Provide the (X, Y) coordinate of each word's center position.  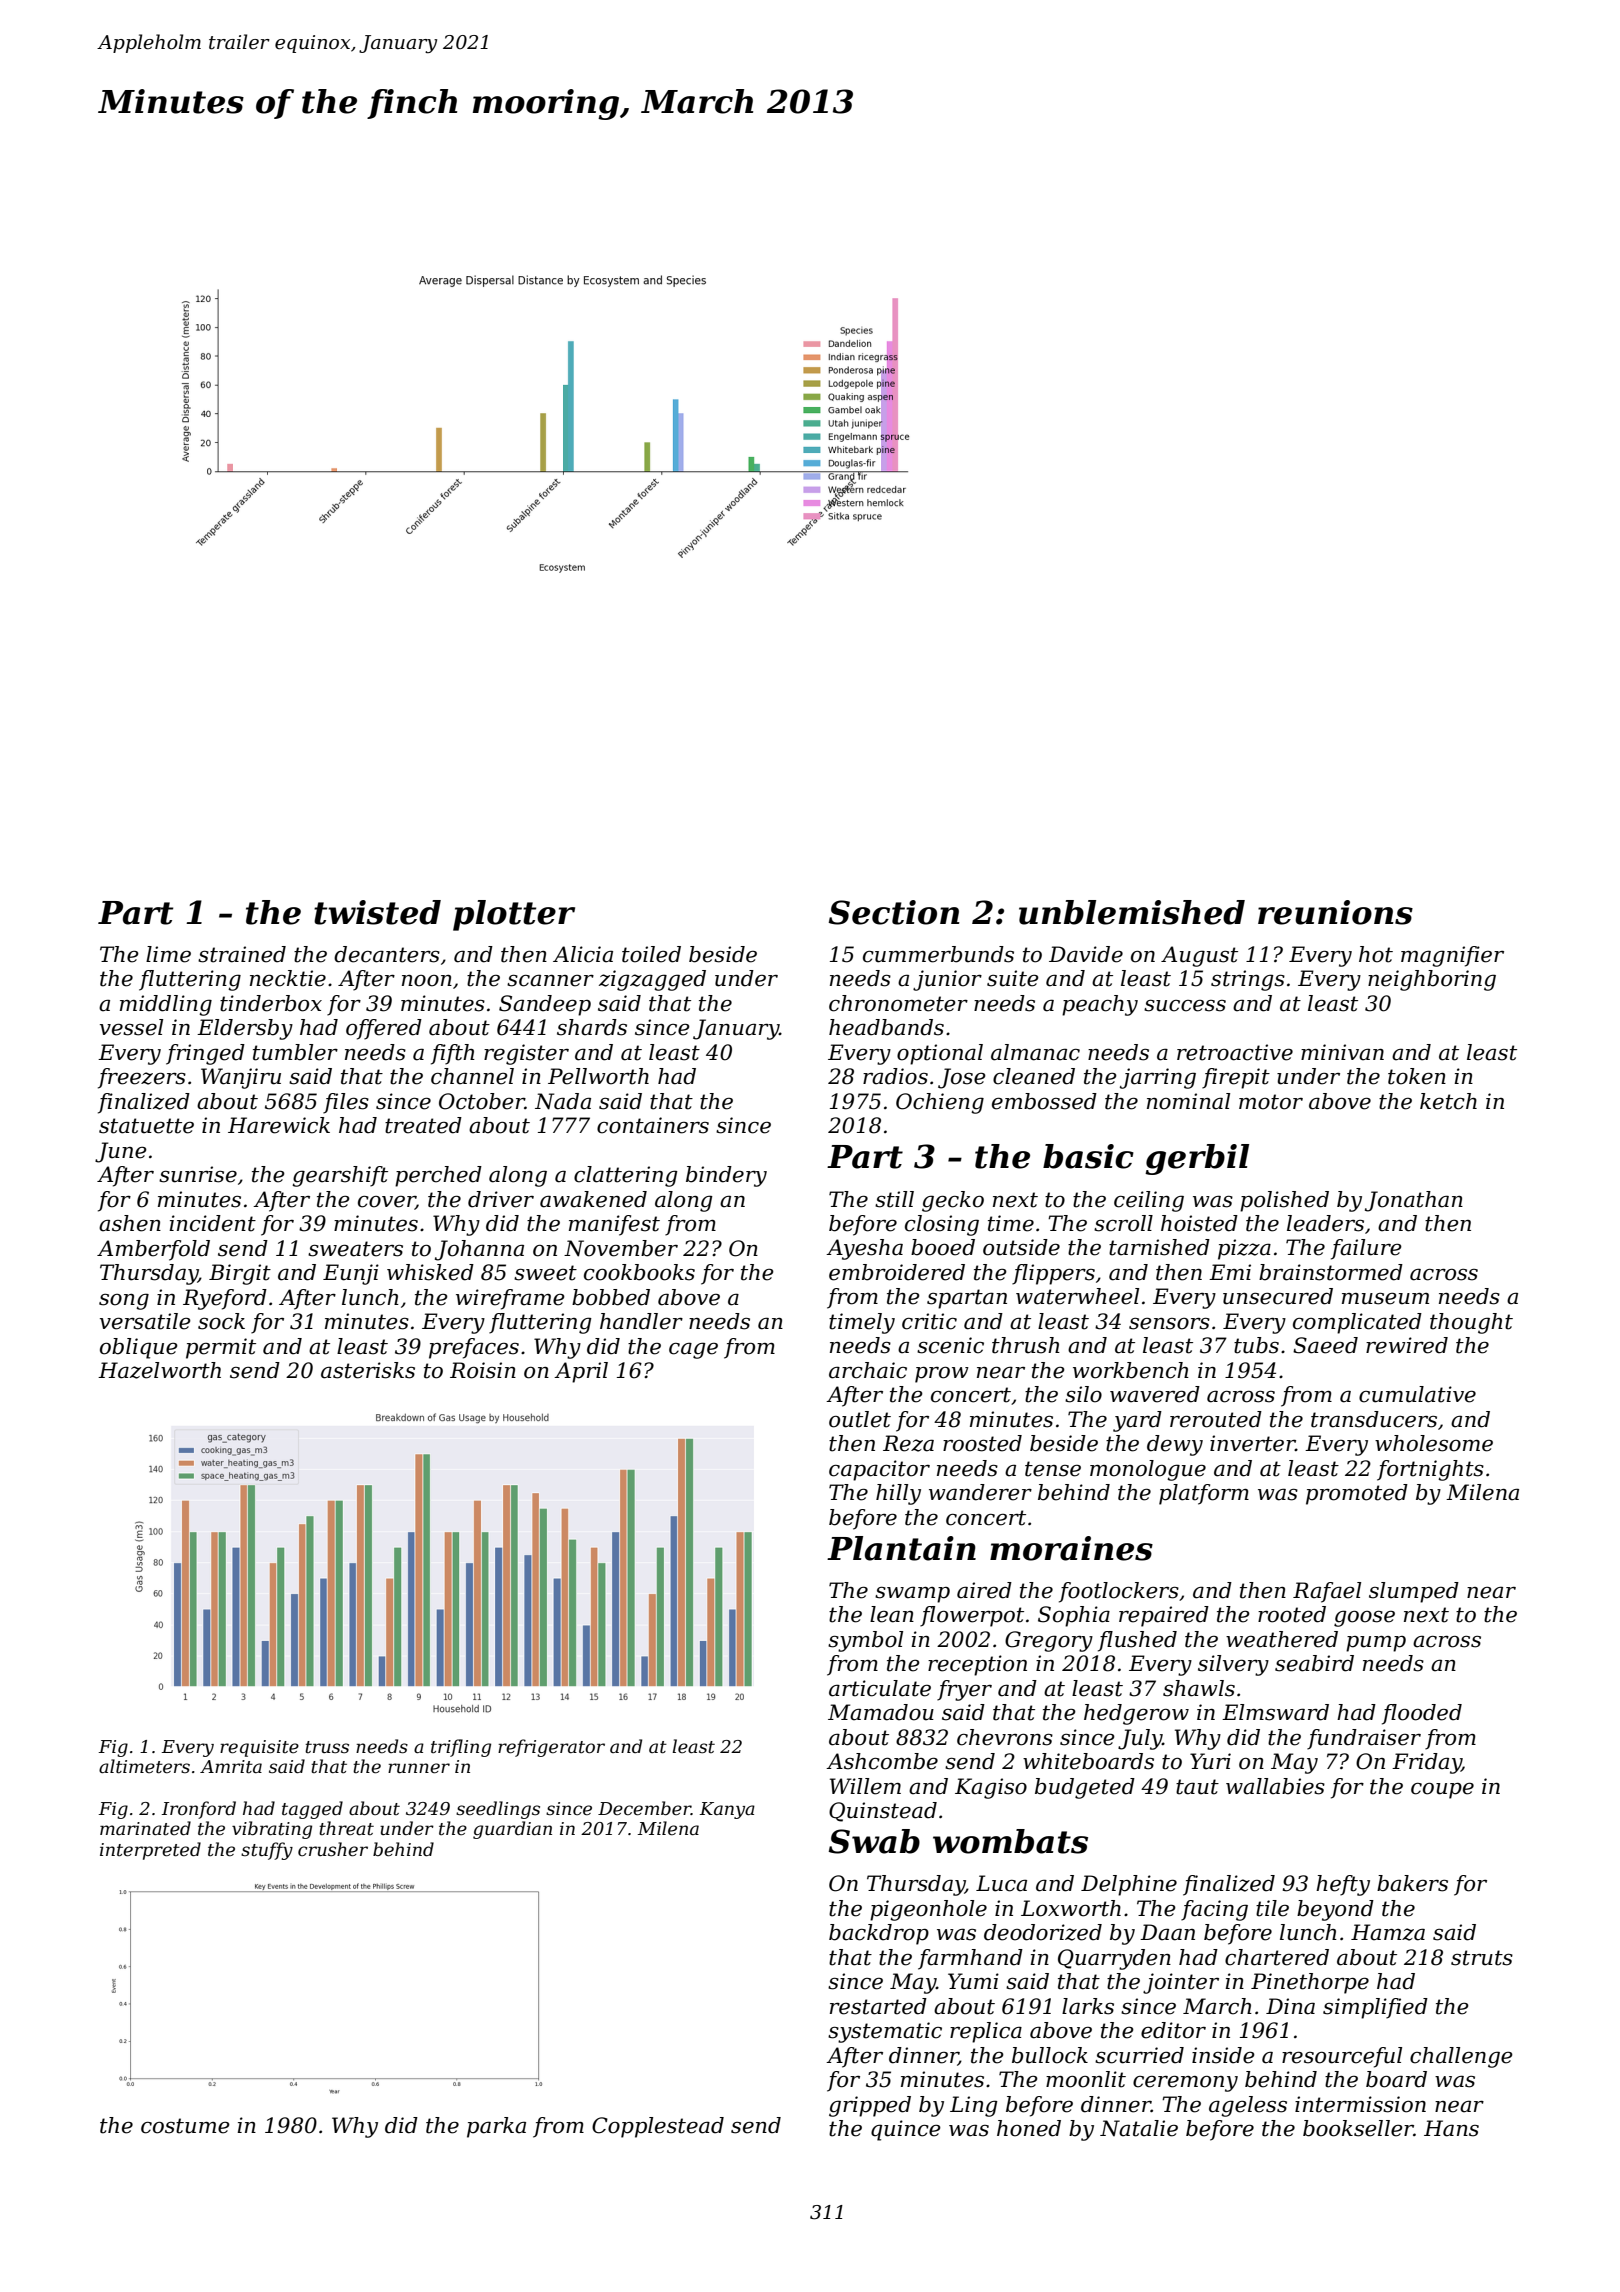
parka (496, 2127)
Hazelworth (159, 1370)
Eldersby (245, 1029)
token (1417, 1076)
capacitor (879, 1470)
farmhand (970, 1959)
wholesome (1434, 1443)
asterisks (368, 1370)
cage (693, 1350)
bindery (726, 1176)
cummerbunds (938, 954)
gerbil (1197, 1159)
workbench (1131, 1370)
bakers (1412, 1883)
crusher (333, 1849)
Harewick (279, 1125)
